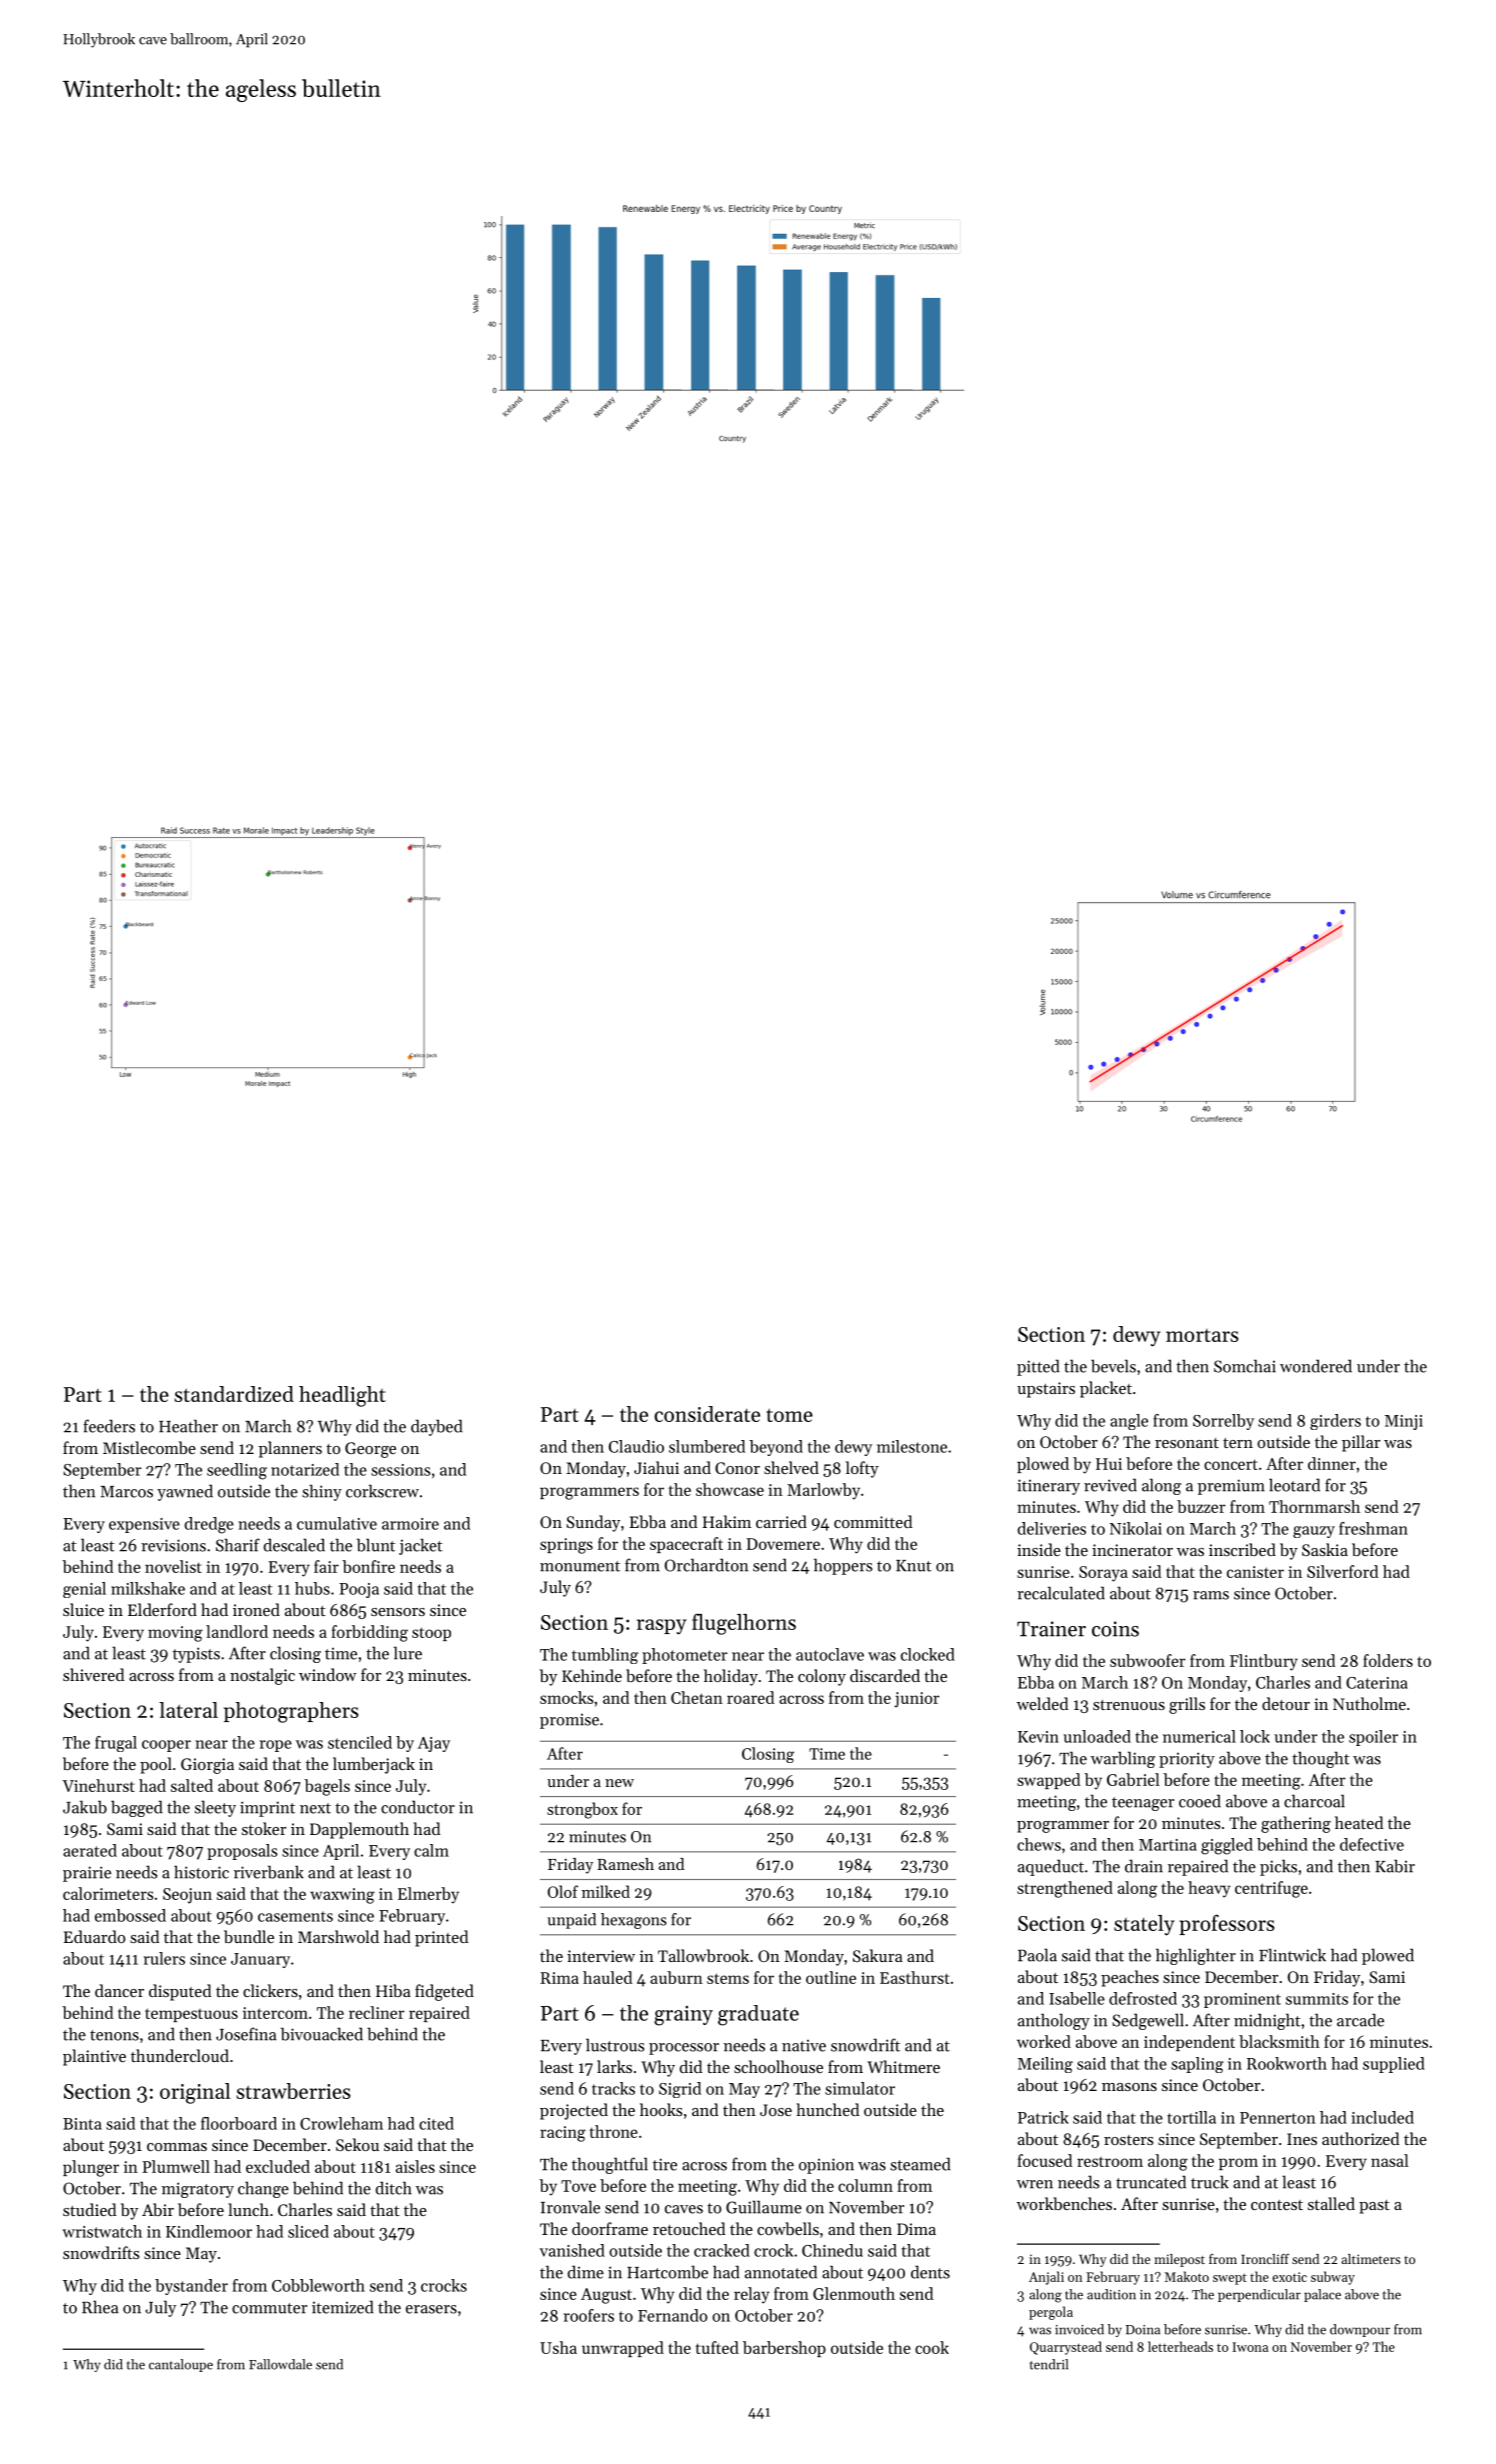  I want to click on Dovemere, so click(783, 1544).
